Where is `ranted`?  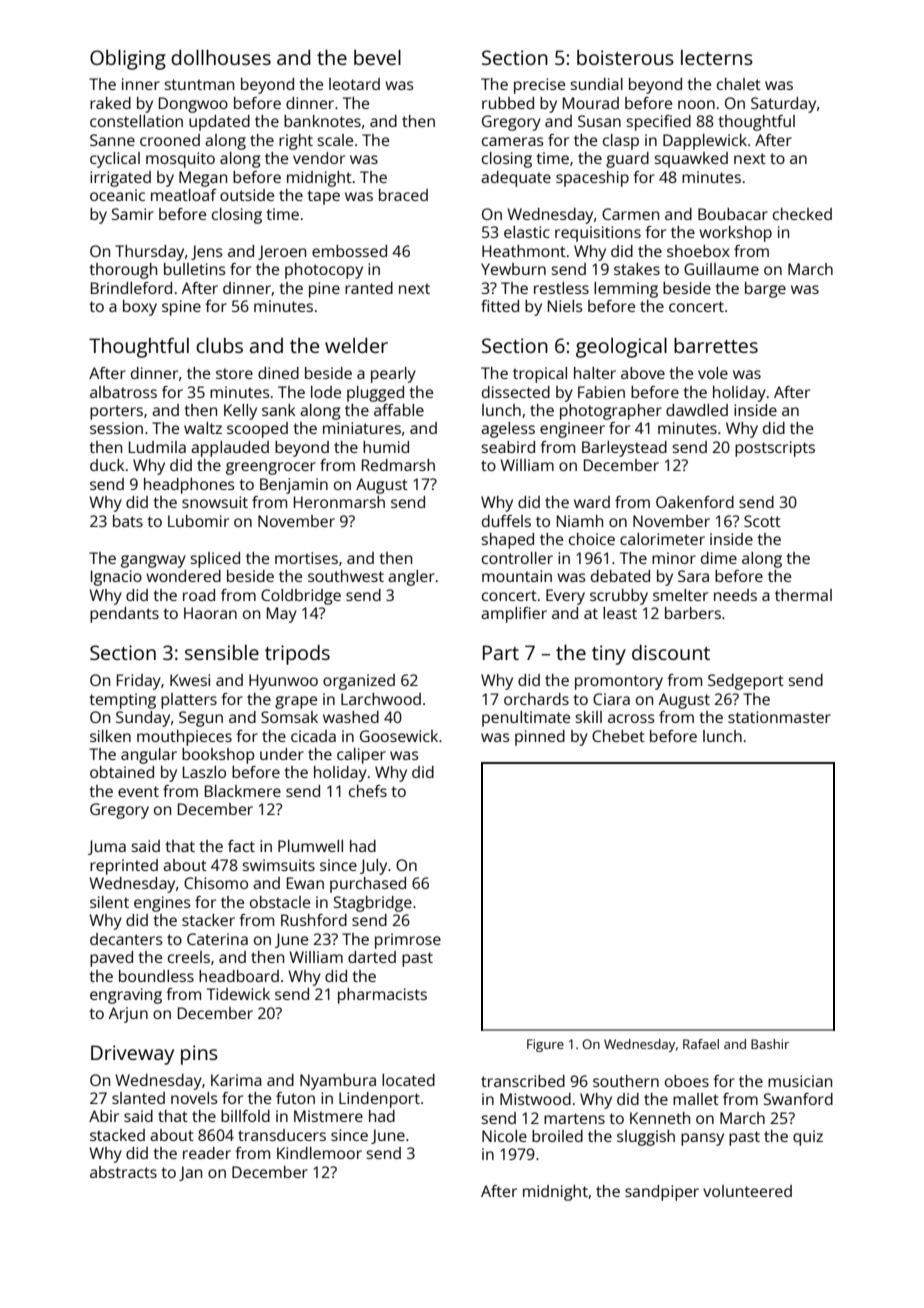
ranted is located at coordinates (369, 288).
